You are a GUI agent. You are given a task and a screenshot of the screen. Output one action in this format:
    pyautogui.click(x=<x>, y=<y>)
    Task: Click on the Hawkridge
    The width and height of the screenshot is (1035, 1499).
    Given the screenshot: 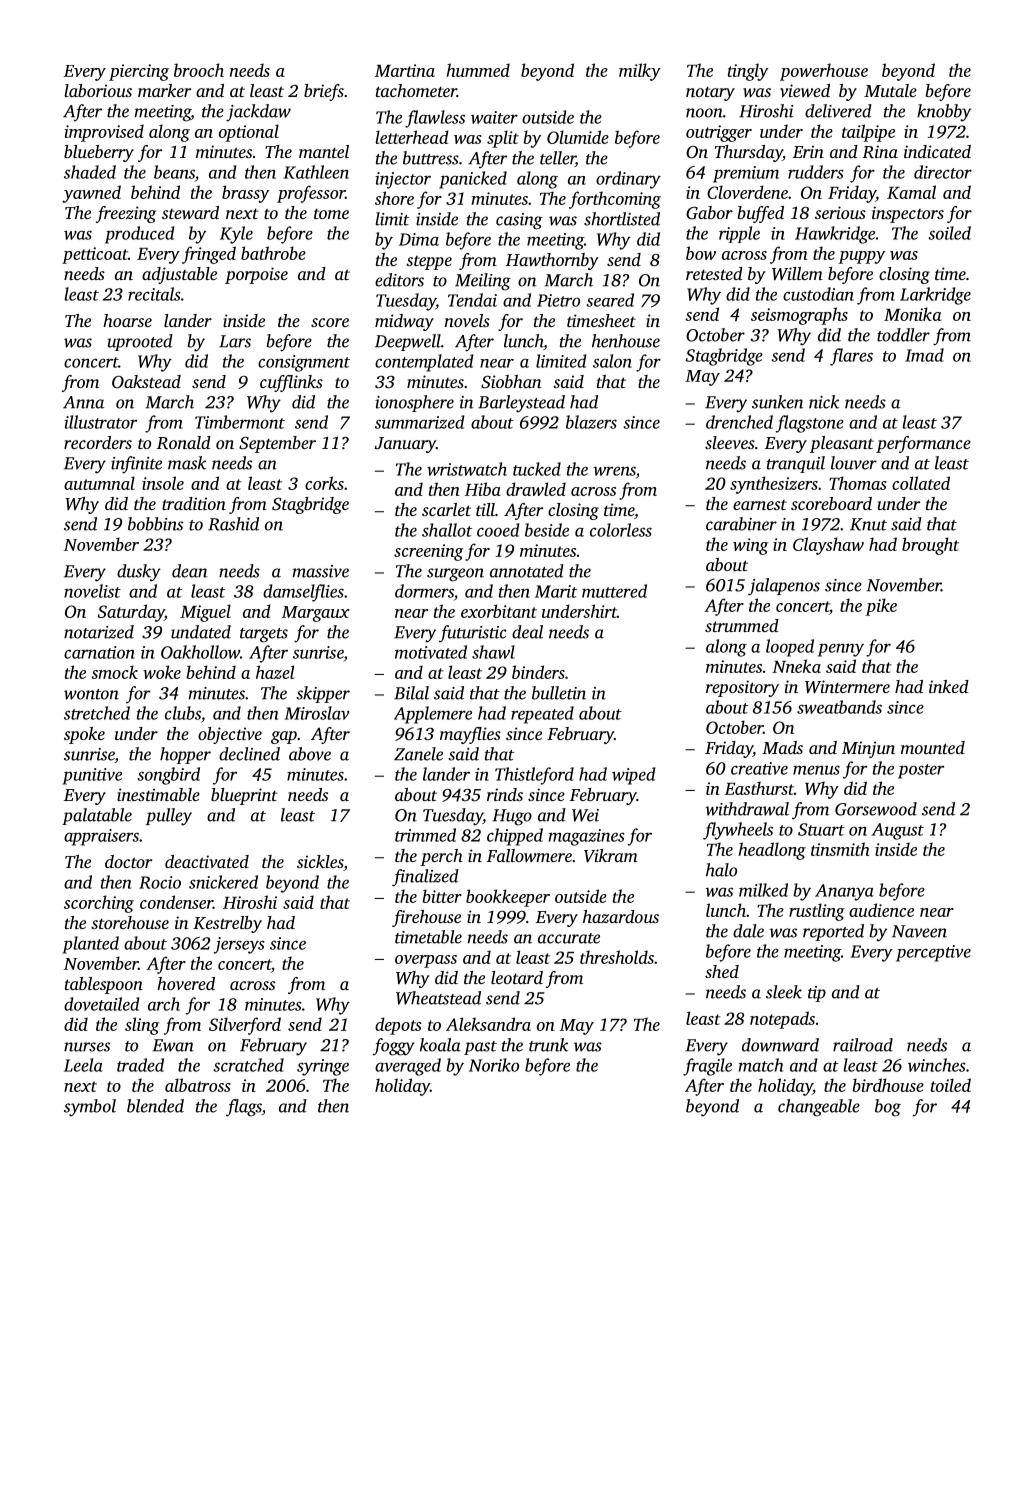 What is the action you would take?
    pyautogui.click(x=835, y=235)
